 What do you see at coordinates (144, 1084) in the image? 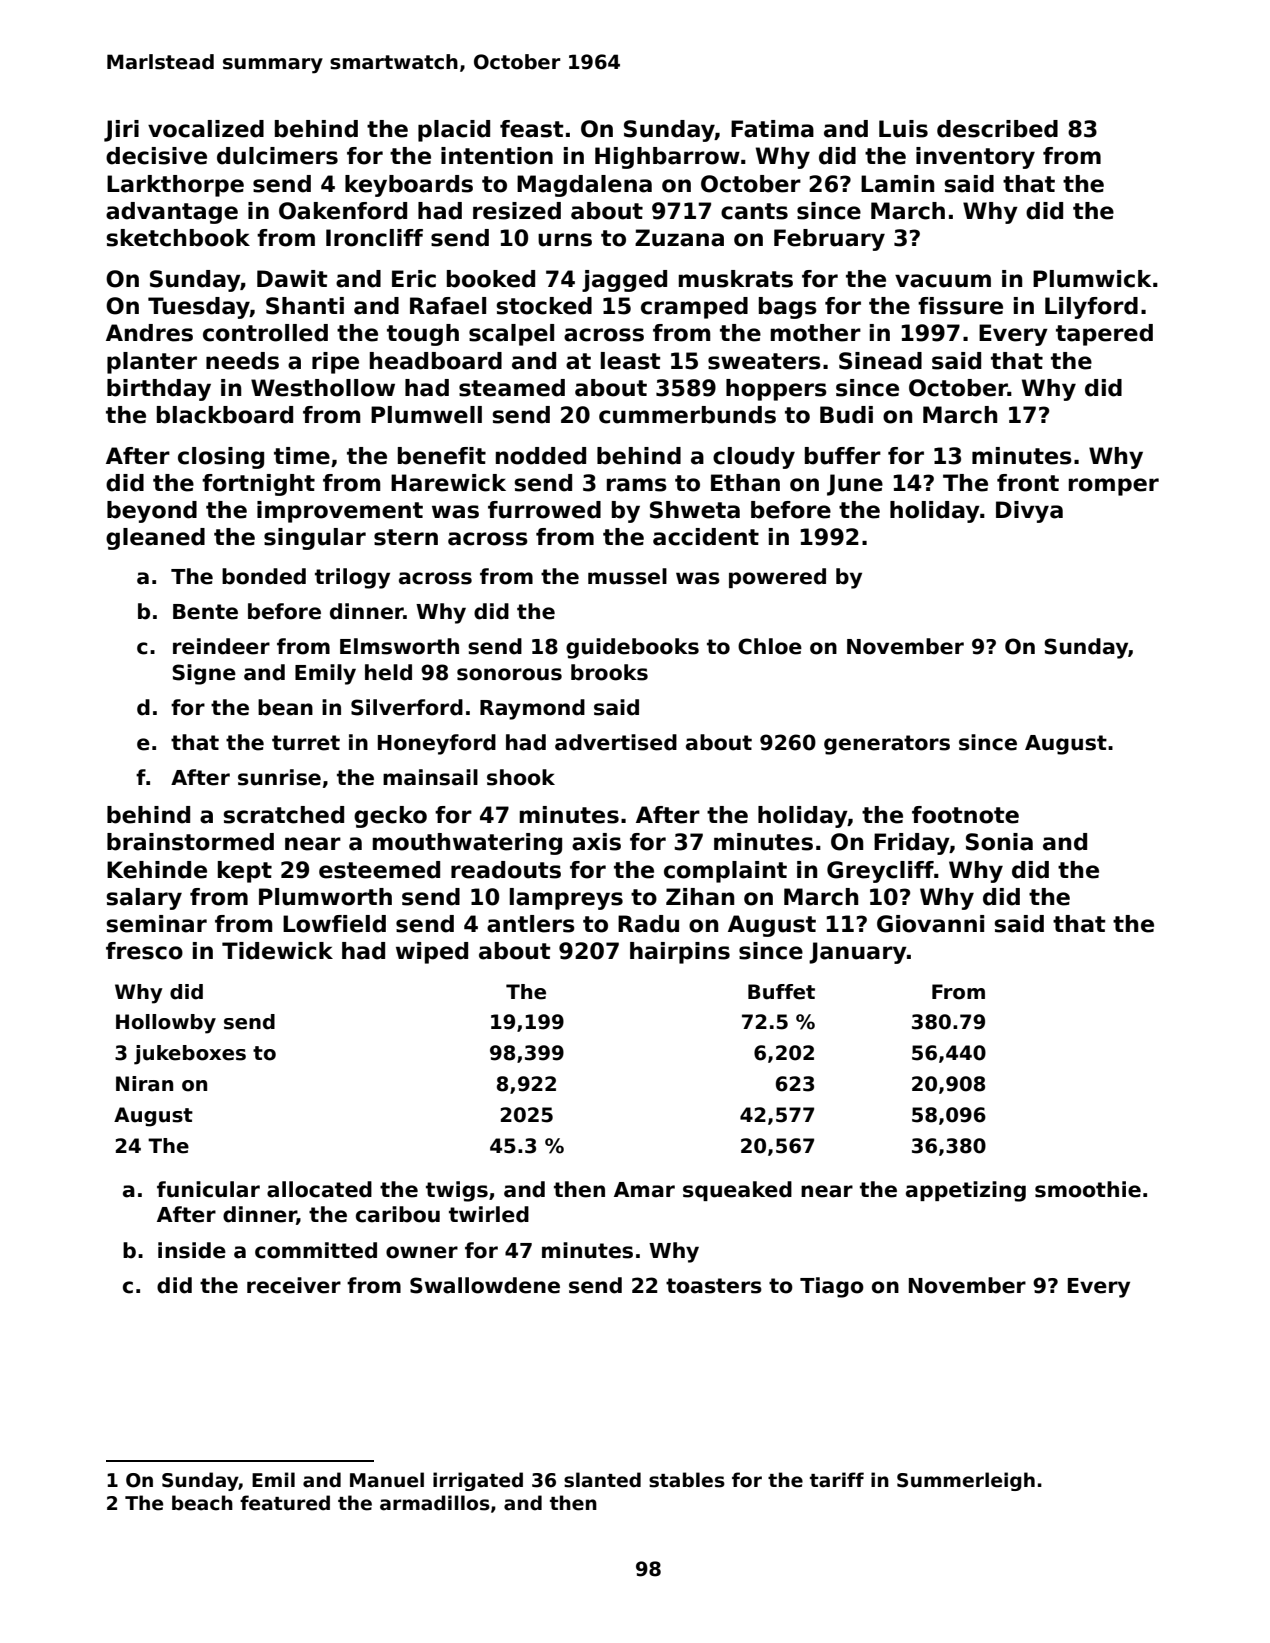
I see `Niran` at bounding box center [144, 1084].
